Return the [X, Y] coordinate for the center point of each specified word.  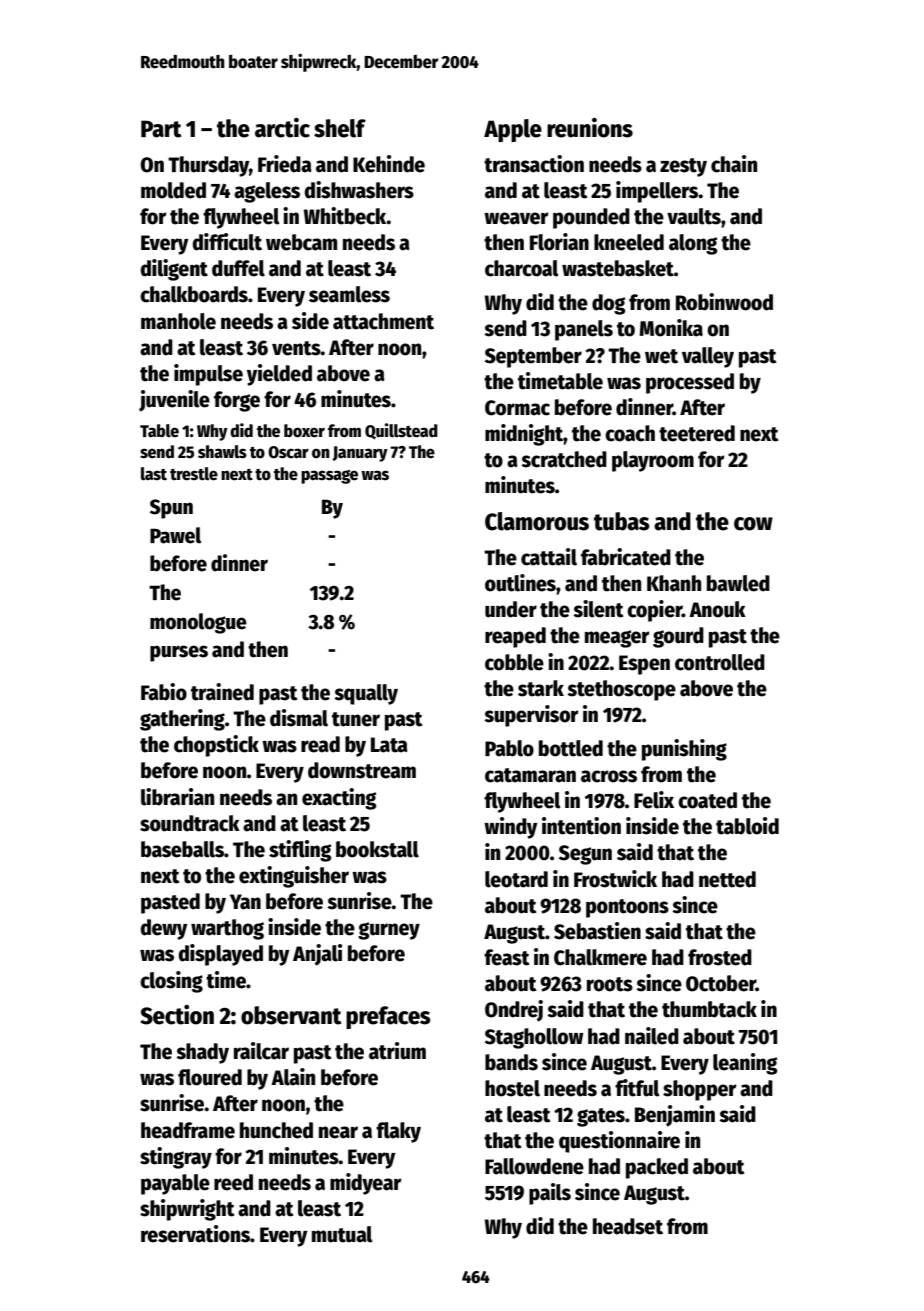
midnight [524, 435]
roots [610, 984]
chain [734, 164]
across [609, 776]
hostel [512, 1088]
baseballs [182, 849]
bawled [738, 583]
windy [511, 828]
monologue [198, 623]
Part [161, 129]
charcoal [522, 268]
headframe [188, 1130]
